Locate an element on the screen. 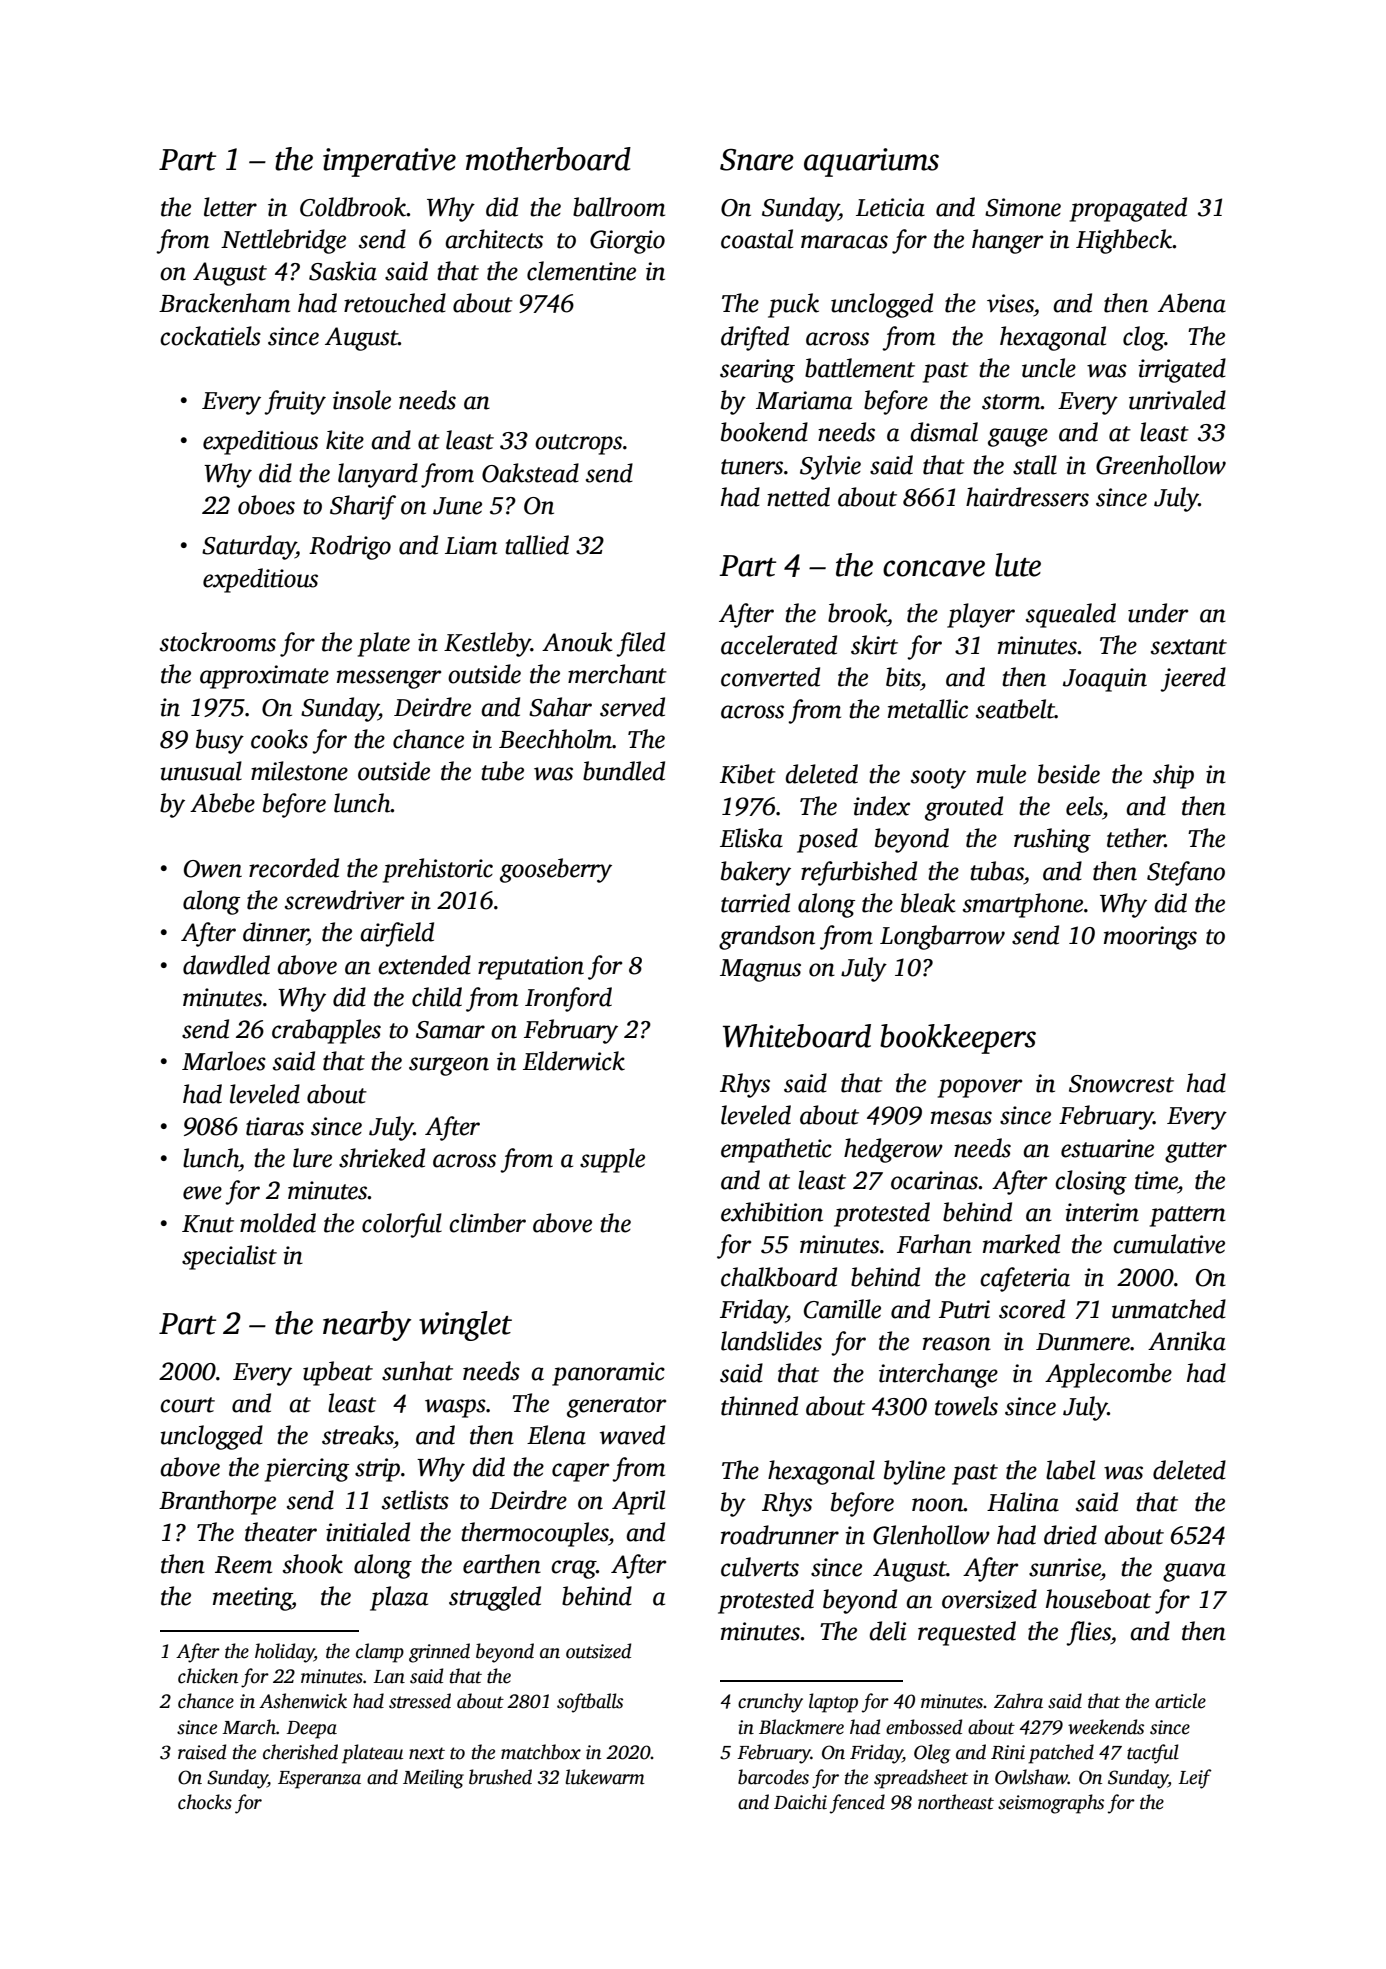 The image size is (1386, 1969). initialed is located at coordinates (368, 1532).
